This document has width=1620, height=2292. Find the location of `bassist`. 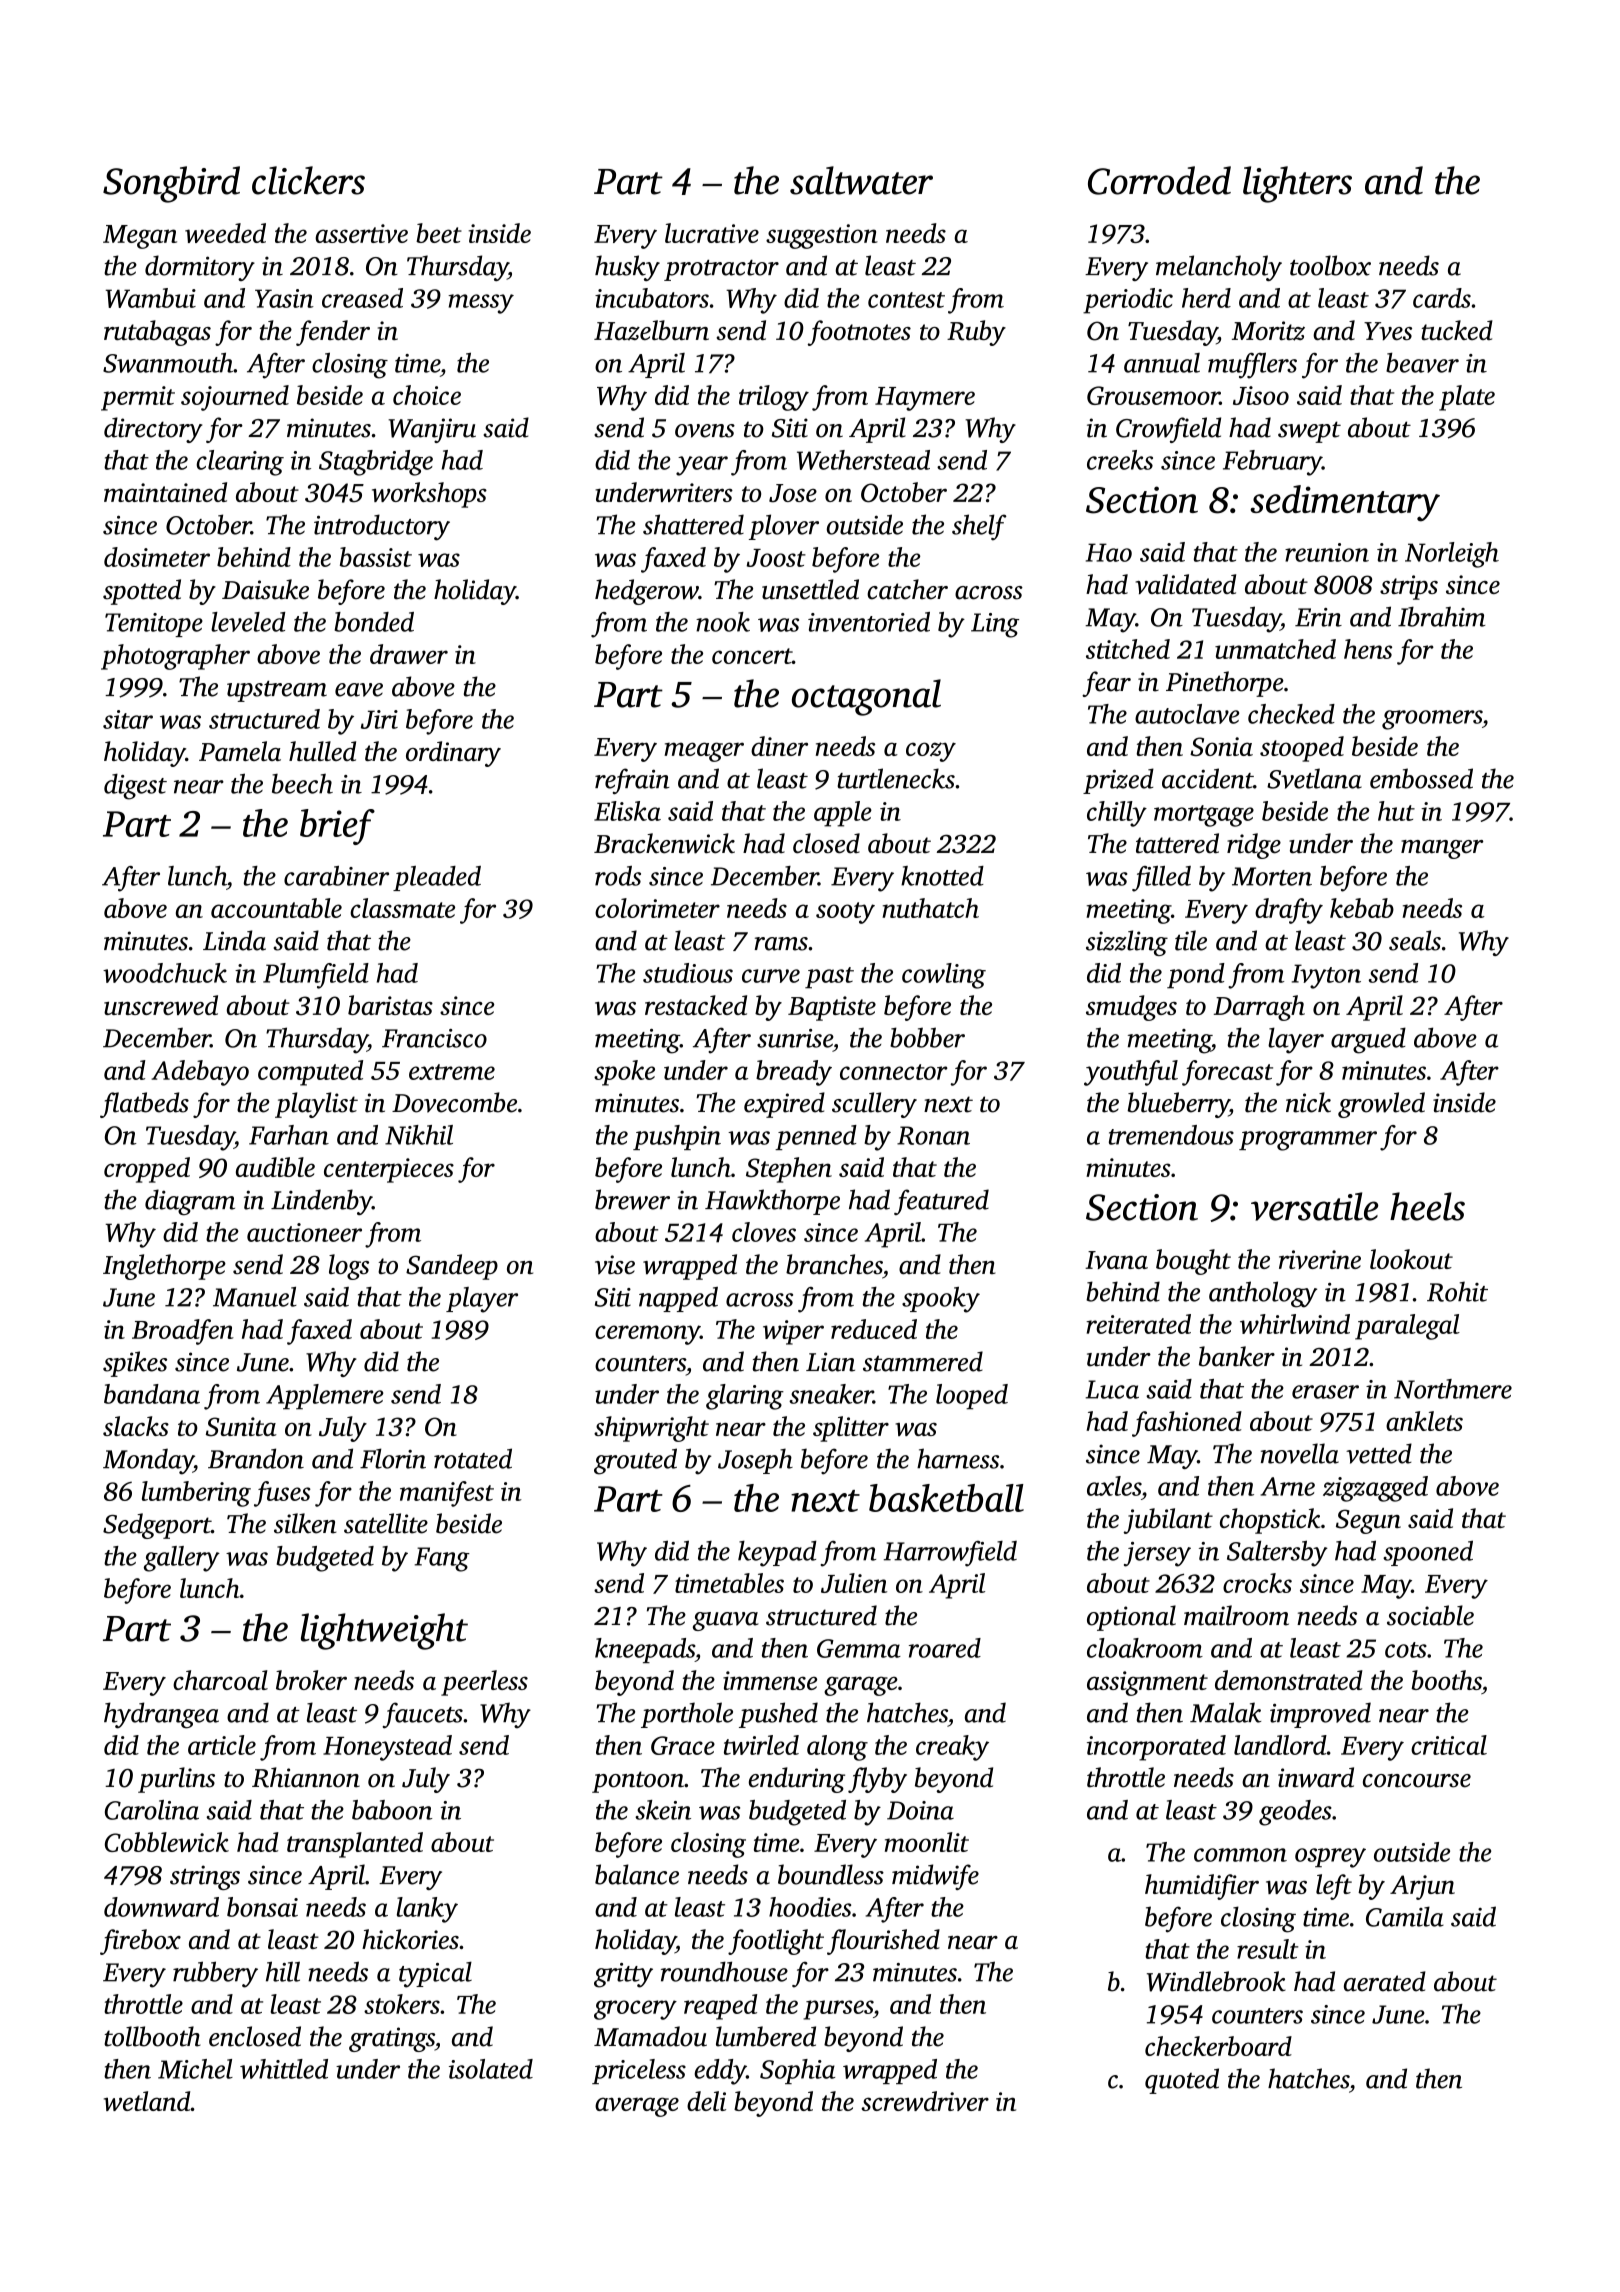

bassist is located at coordinates (376, 557).
